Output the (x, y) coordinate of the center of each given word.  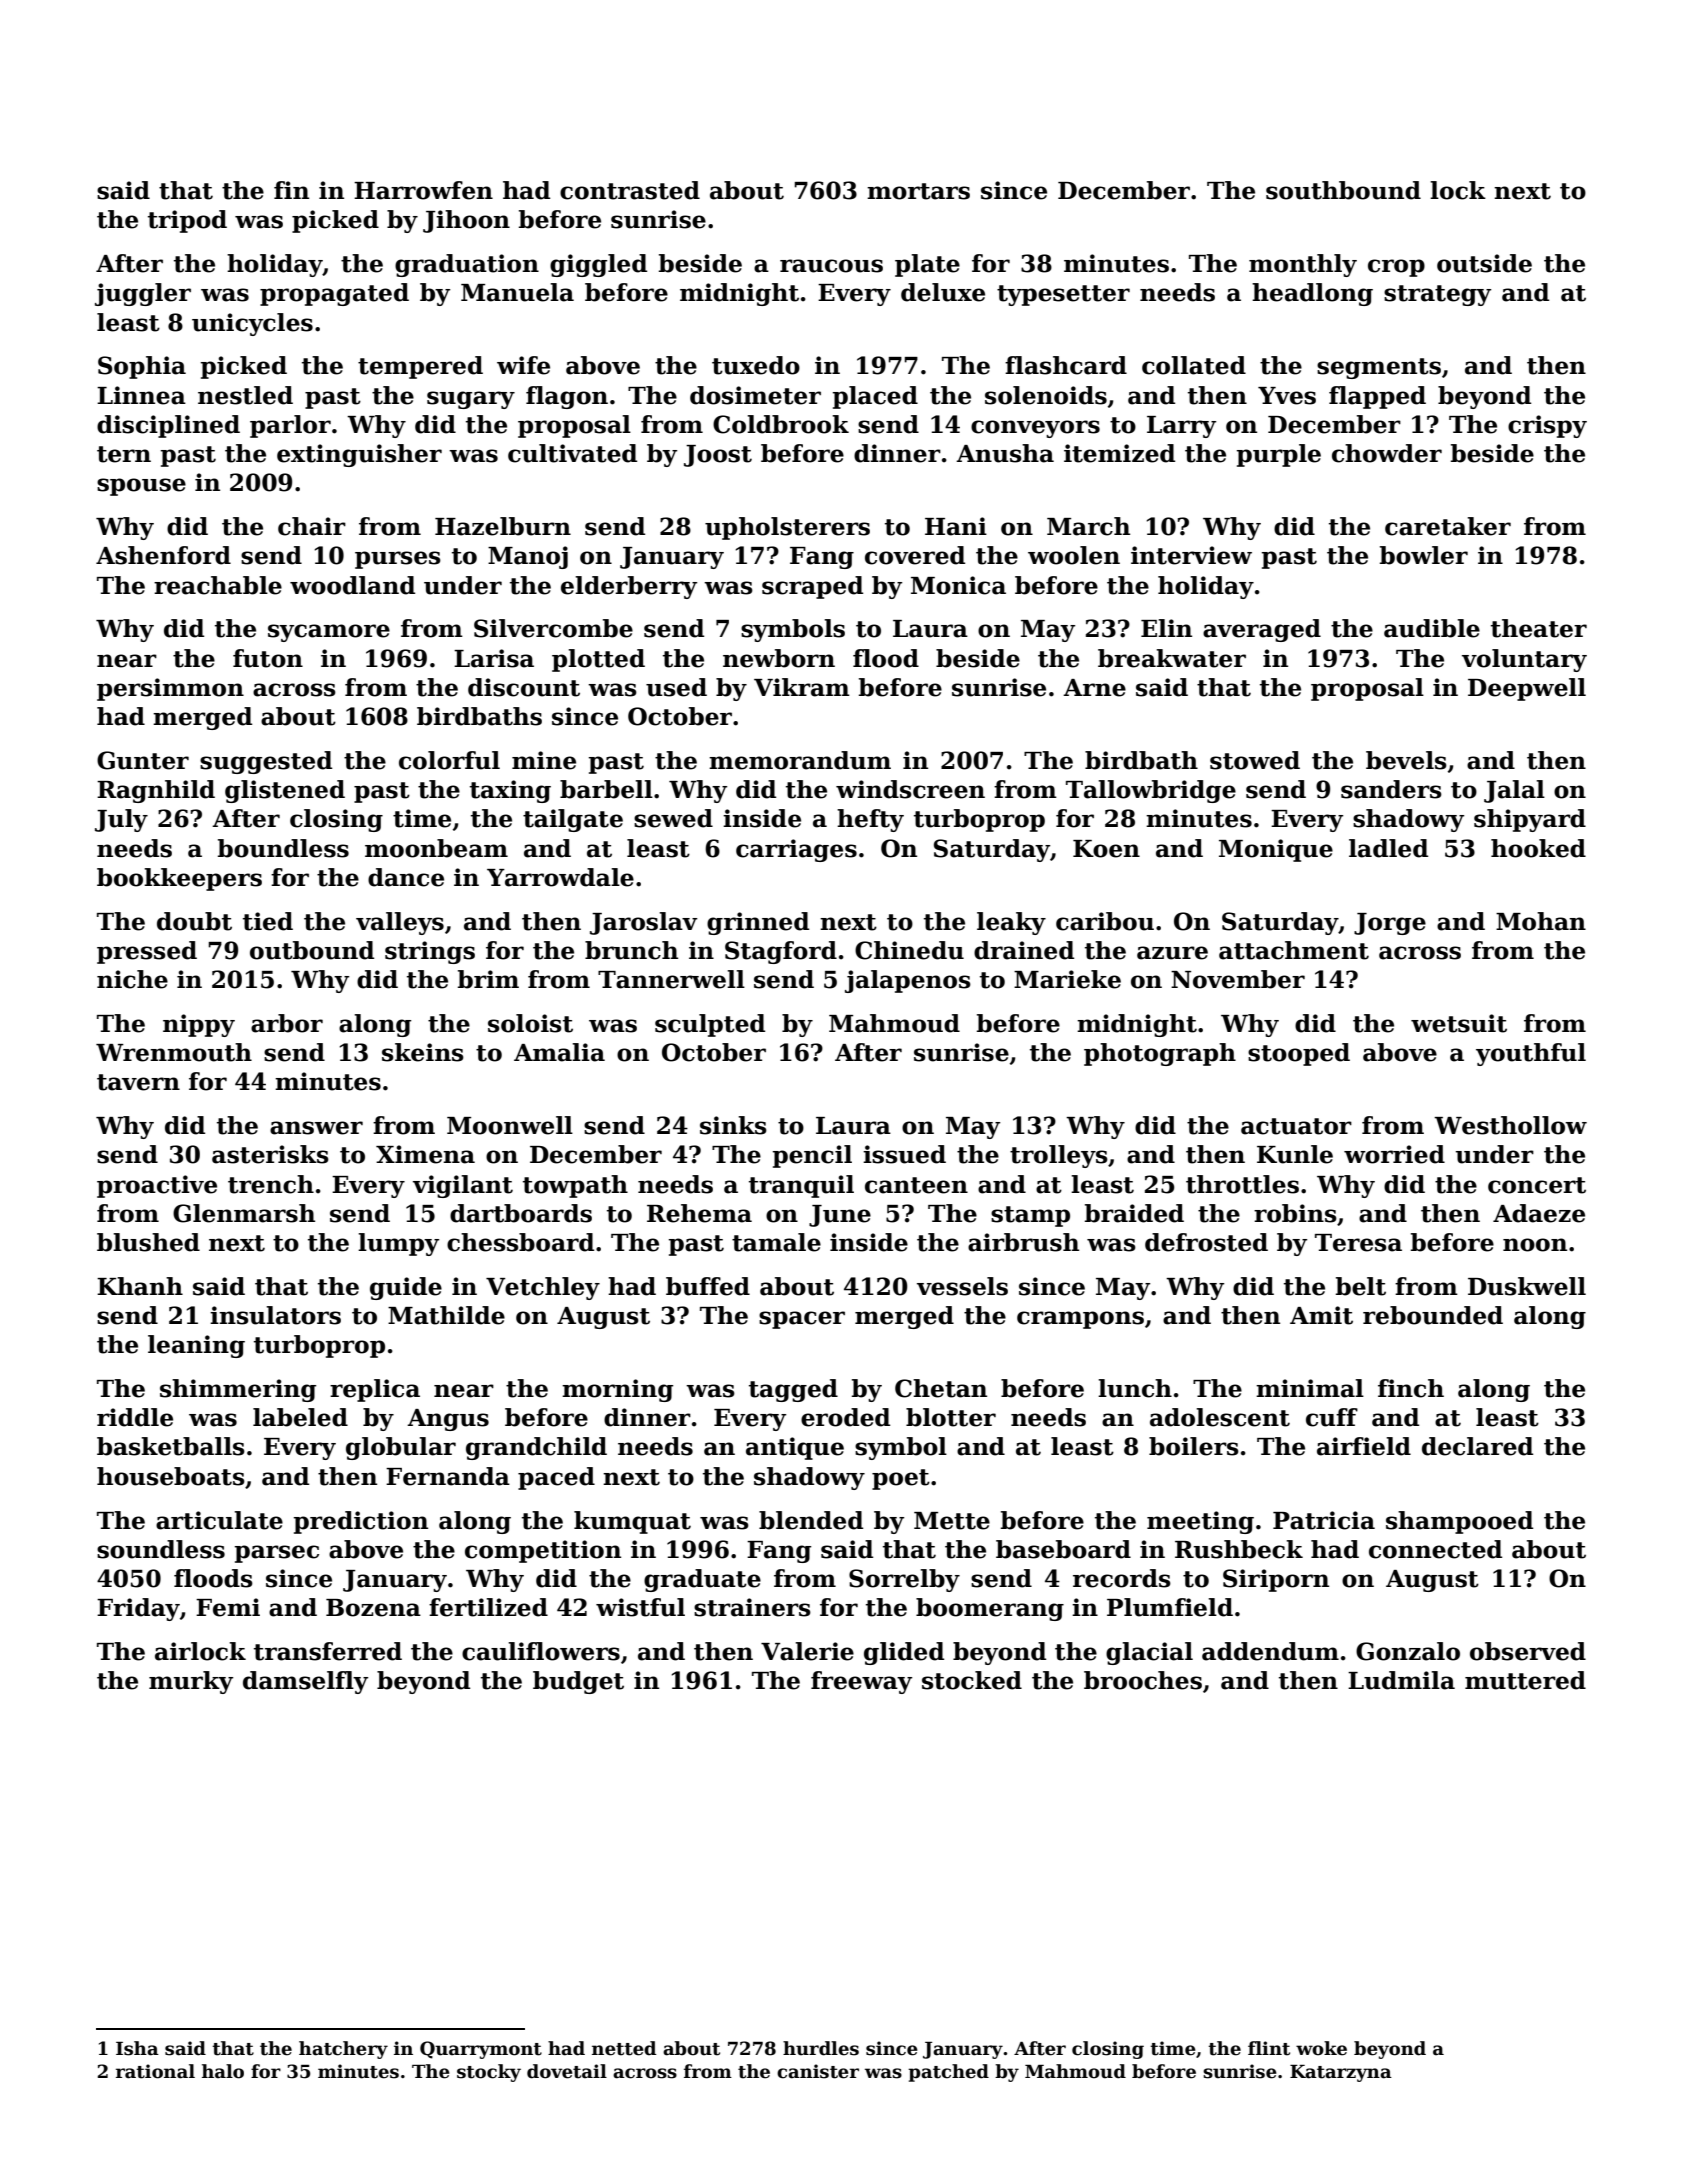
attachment (1294, 950)
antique (795, 1448)
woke (1321, 2048)
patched (948, 2073)
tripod (187, 221)
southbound (1343, 190)
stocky (489, 2073)
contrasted (630, 190)
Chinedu (909, 950)
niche (132, 979)
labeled (300, 1417)
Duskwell (1527, 1286)
